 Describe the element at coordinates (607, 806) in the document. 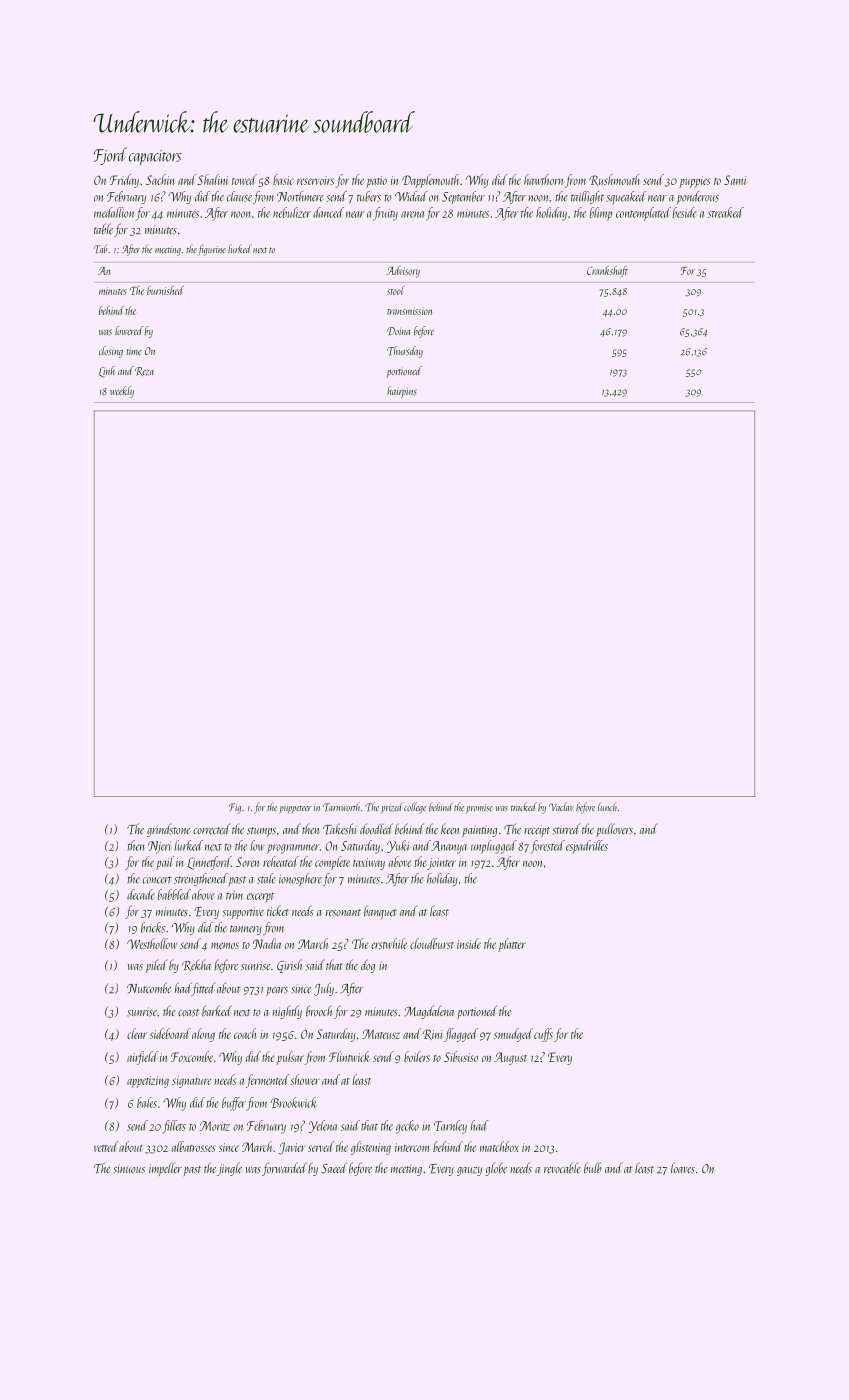

I see `lunch` at that location.
